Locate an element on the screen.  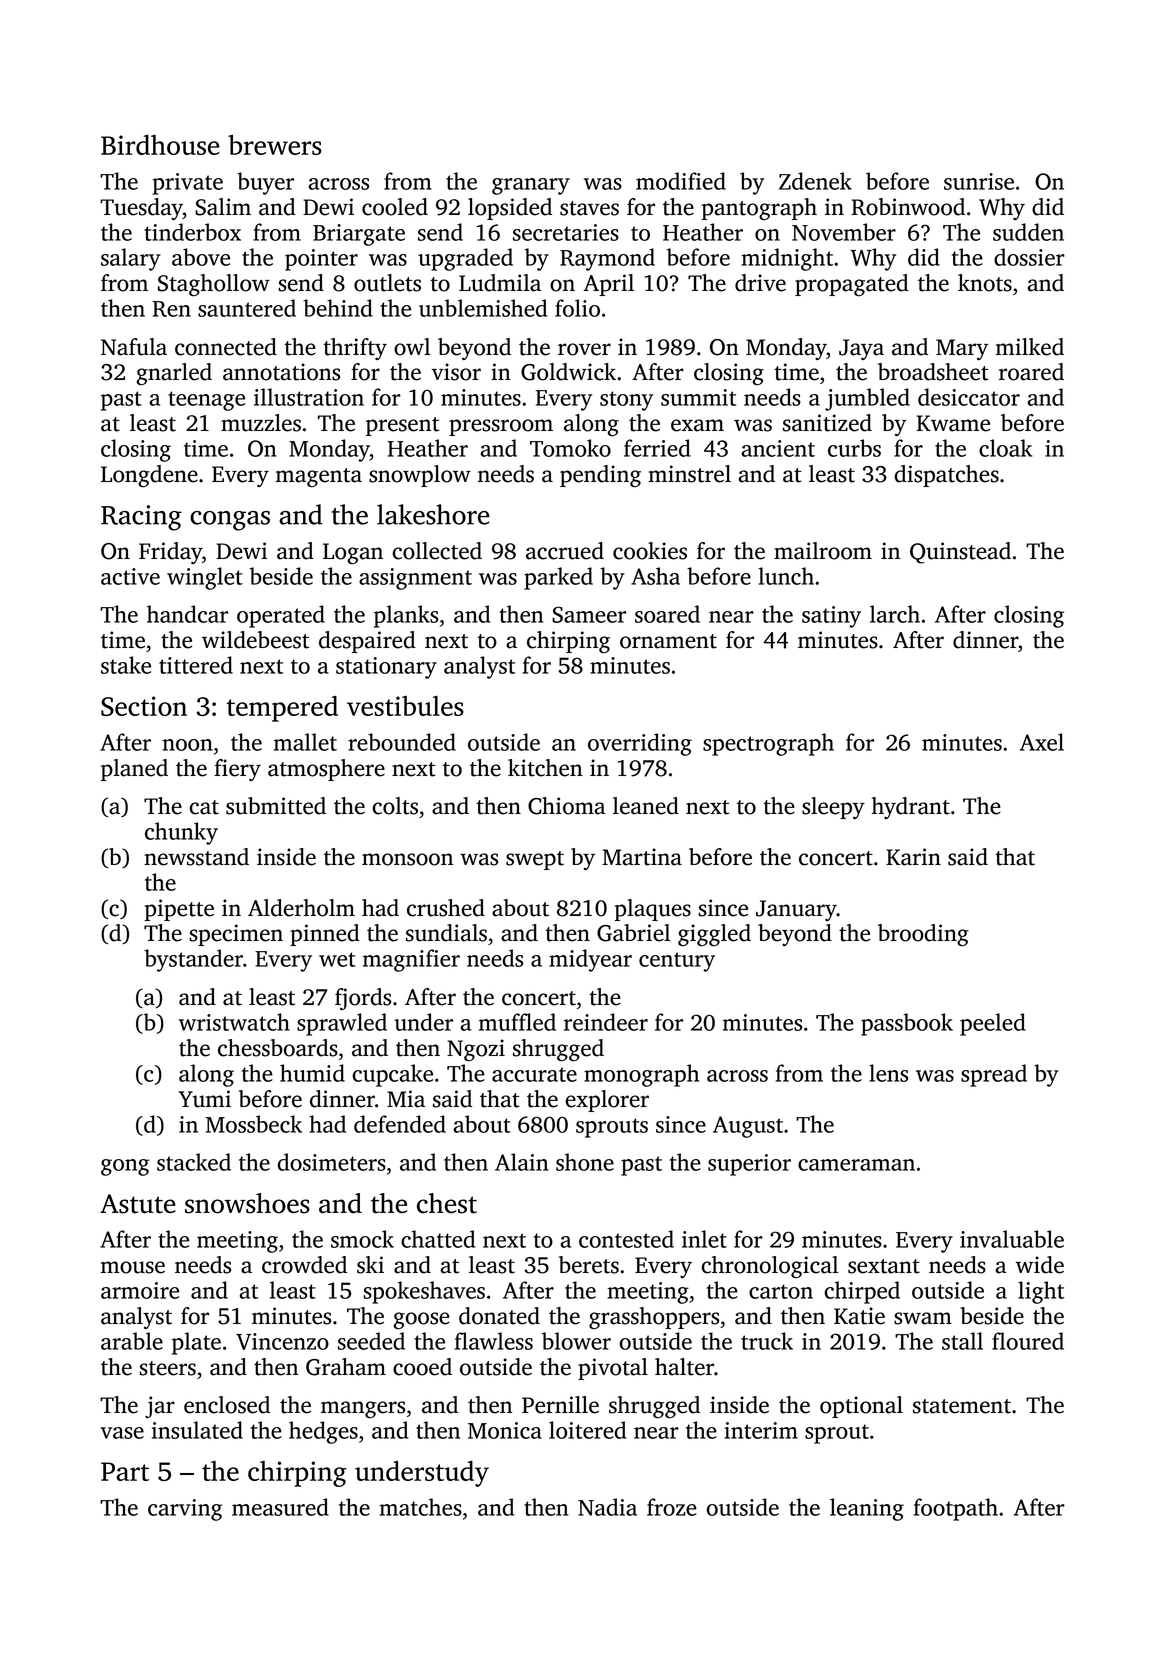
sundials is located at coordinates (446, 933).
